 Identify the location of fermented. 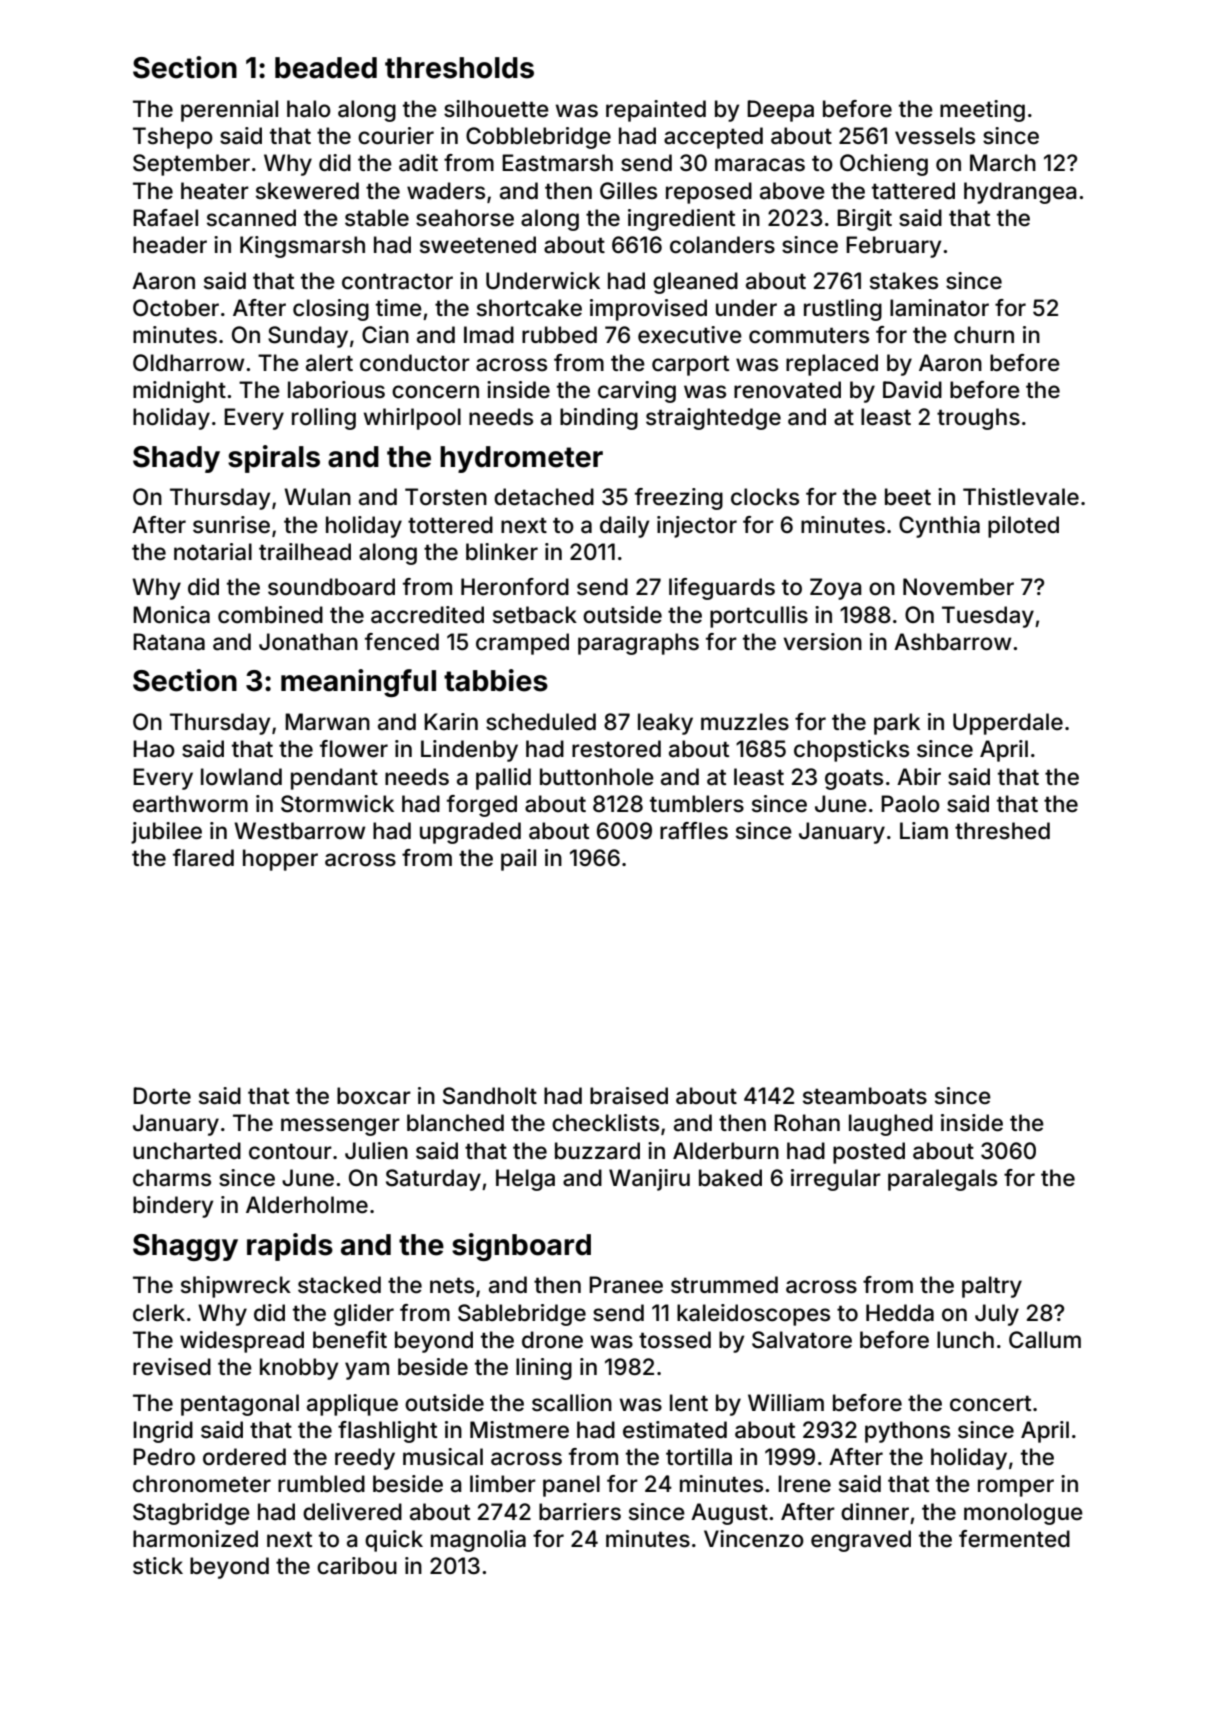
(1014, 1539).
